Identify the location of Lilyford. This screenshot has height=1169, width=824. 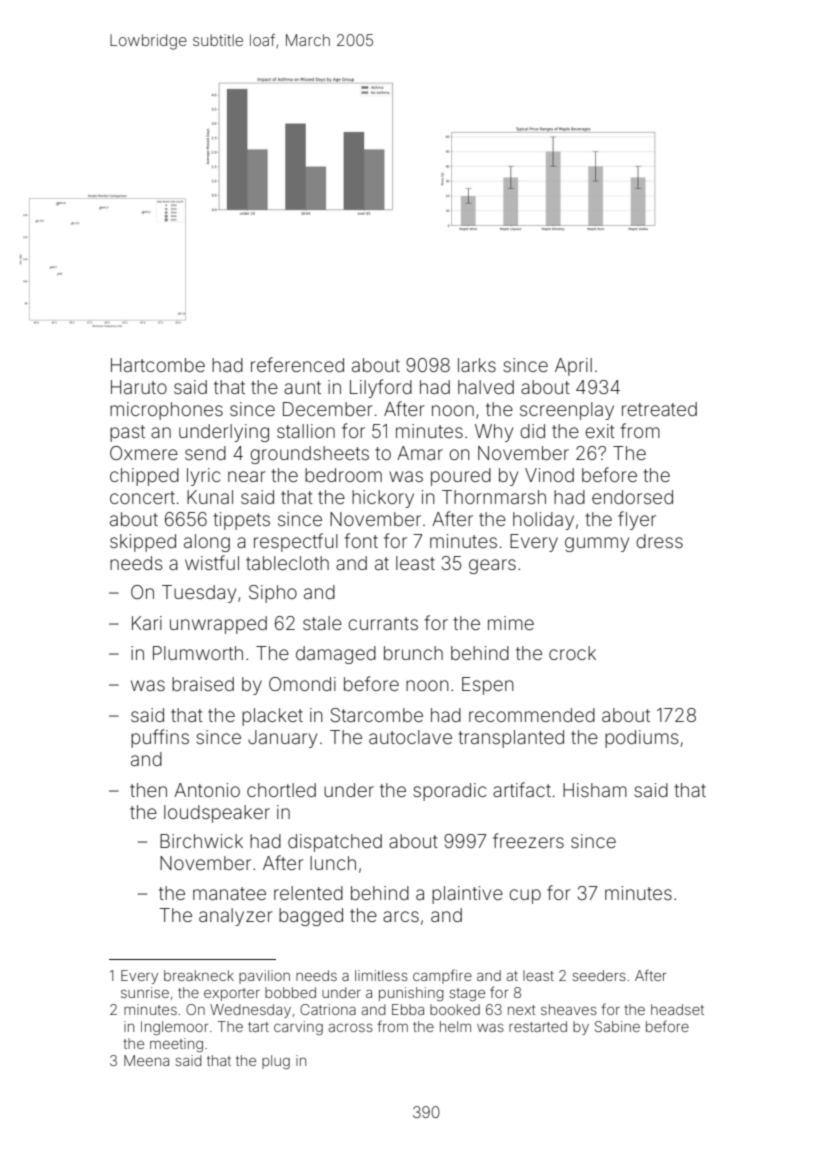
(381, 388).
